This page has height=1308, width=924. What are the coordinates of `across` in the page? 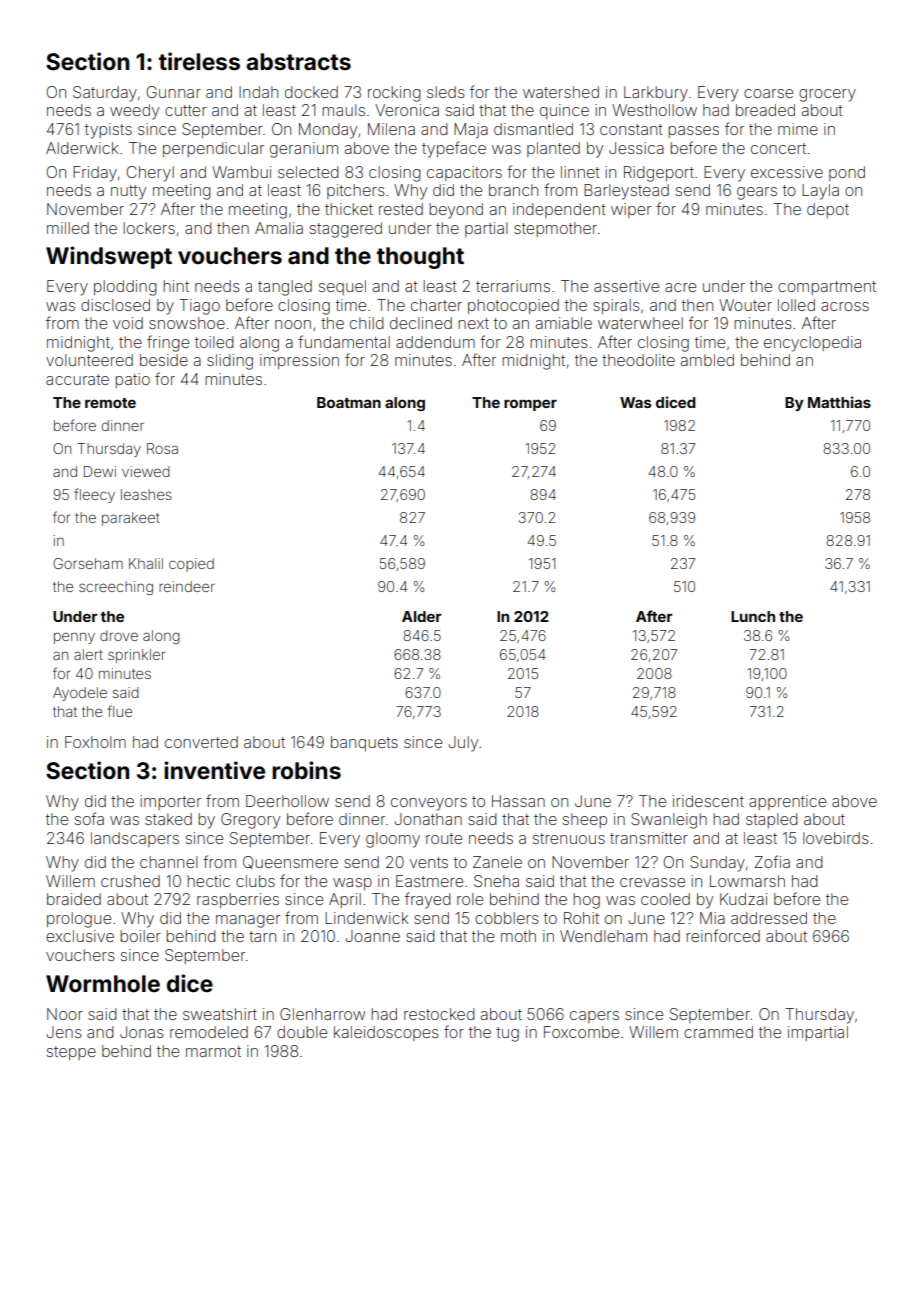 It's located at (845, 306).
